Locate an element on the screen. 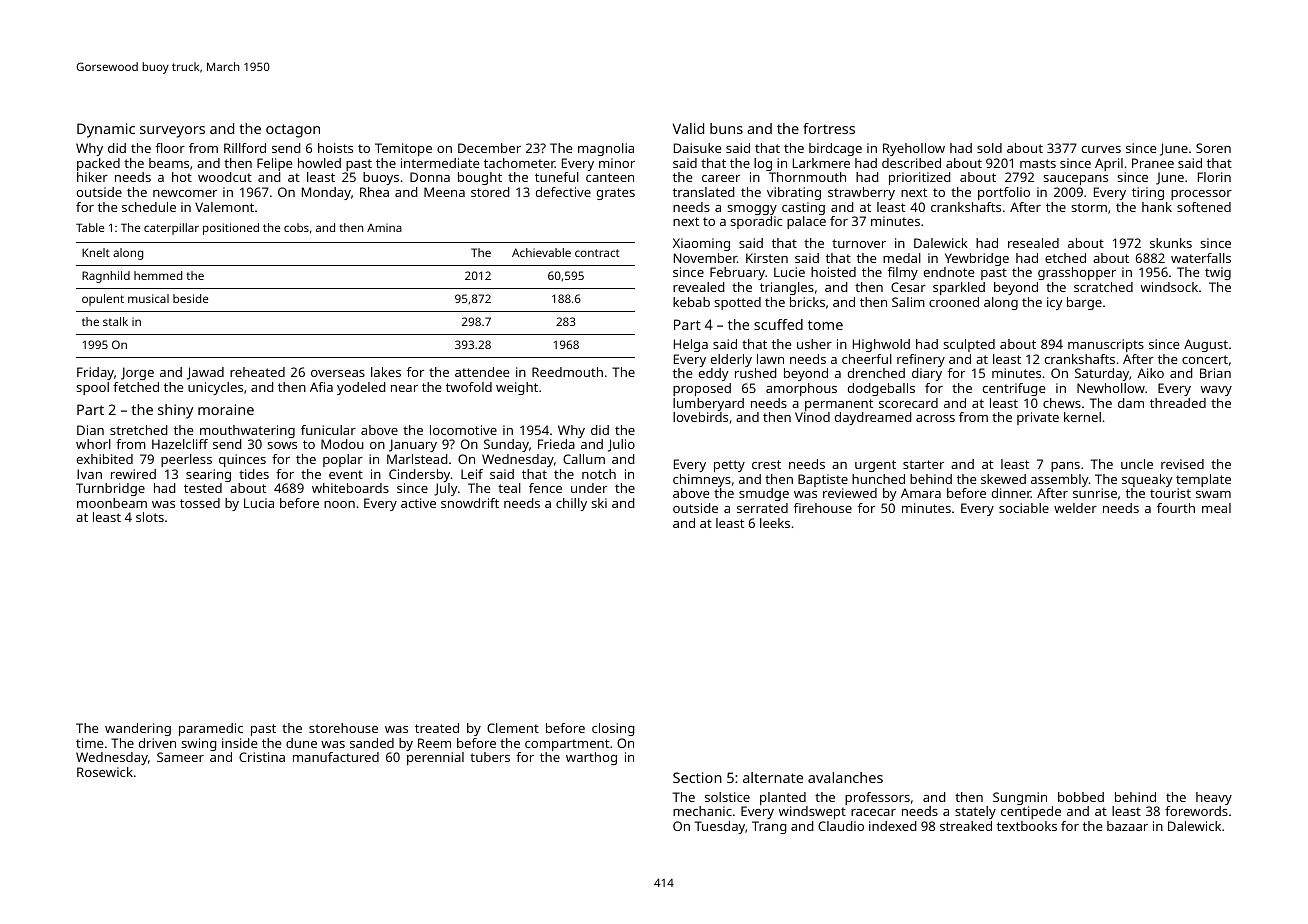  Valid is located at coordinates (688, 128).
